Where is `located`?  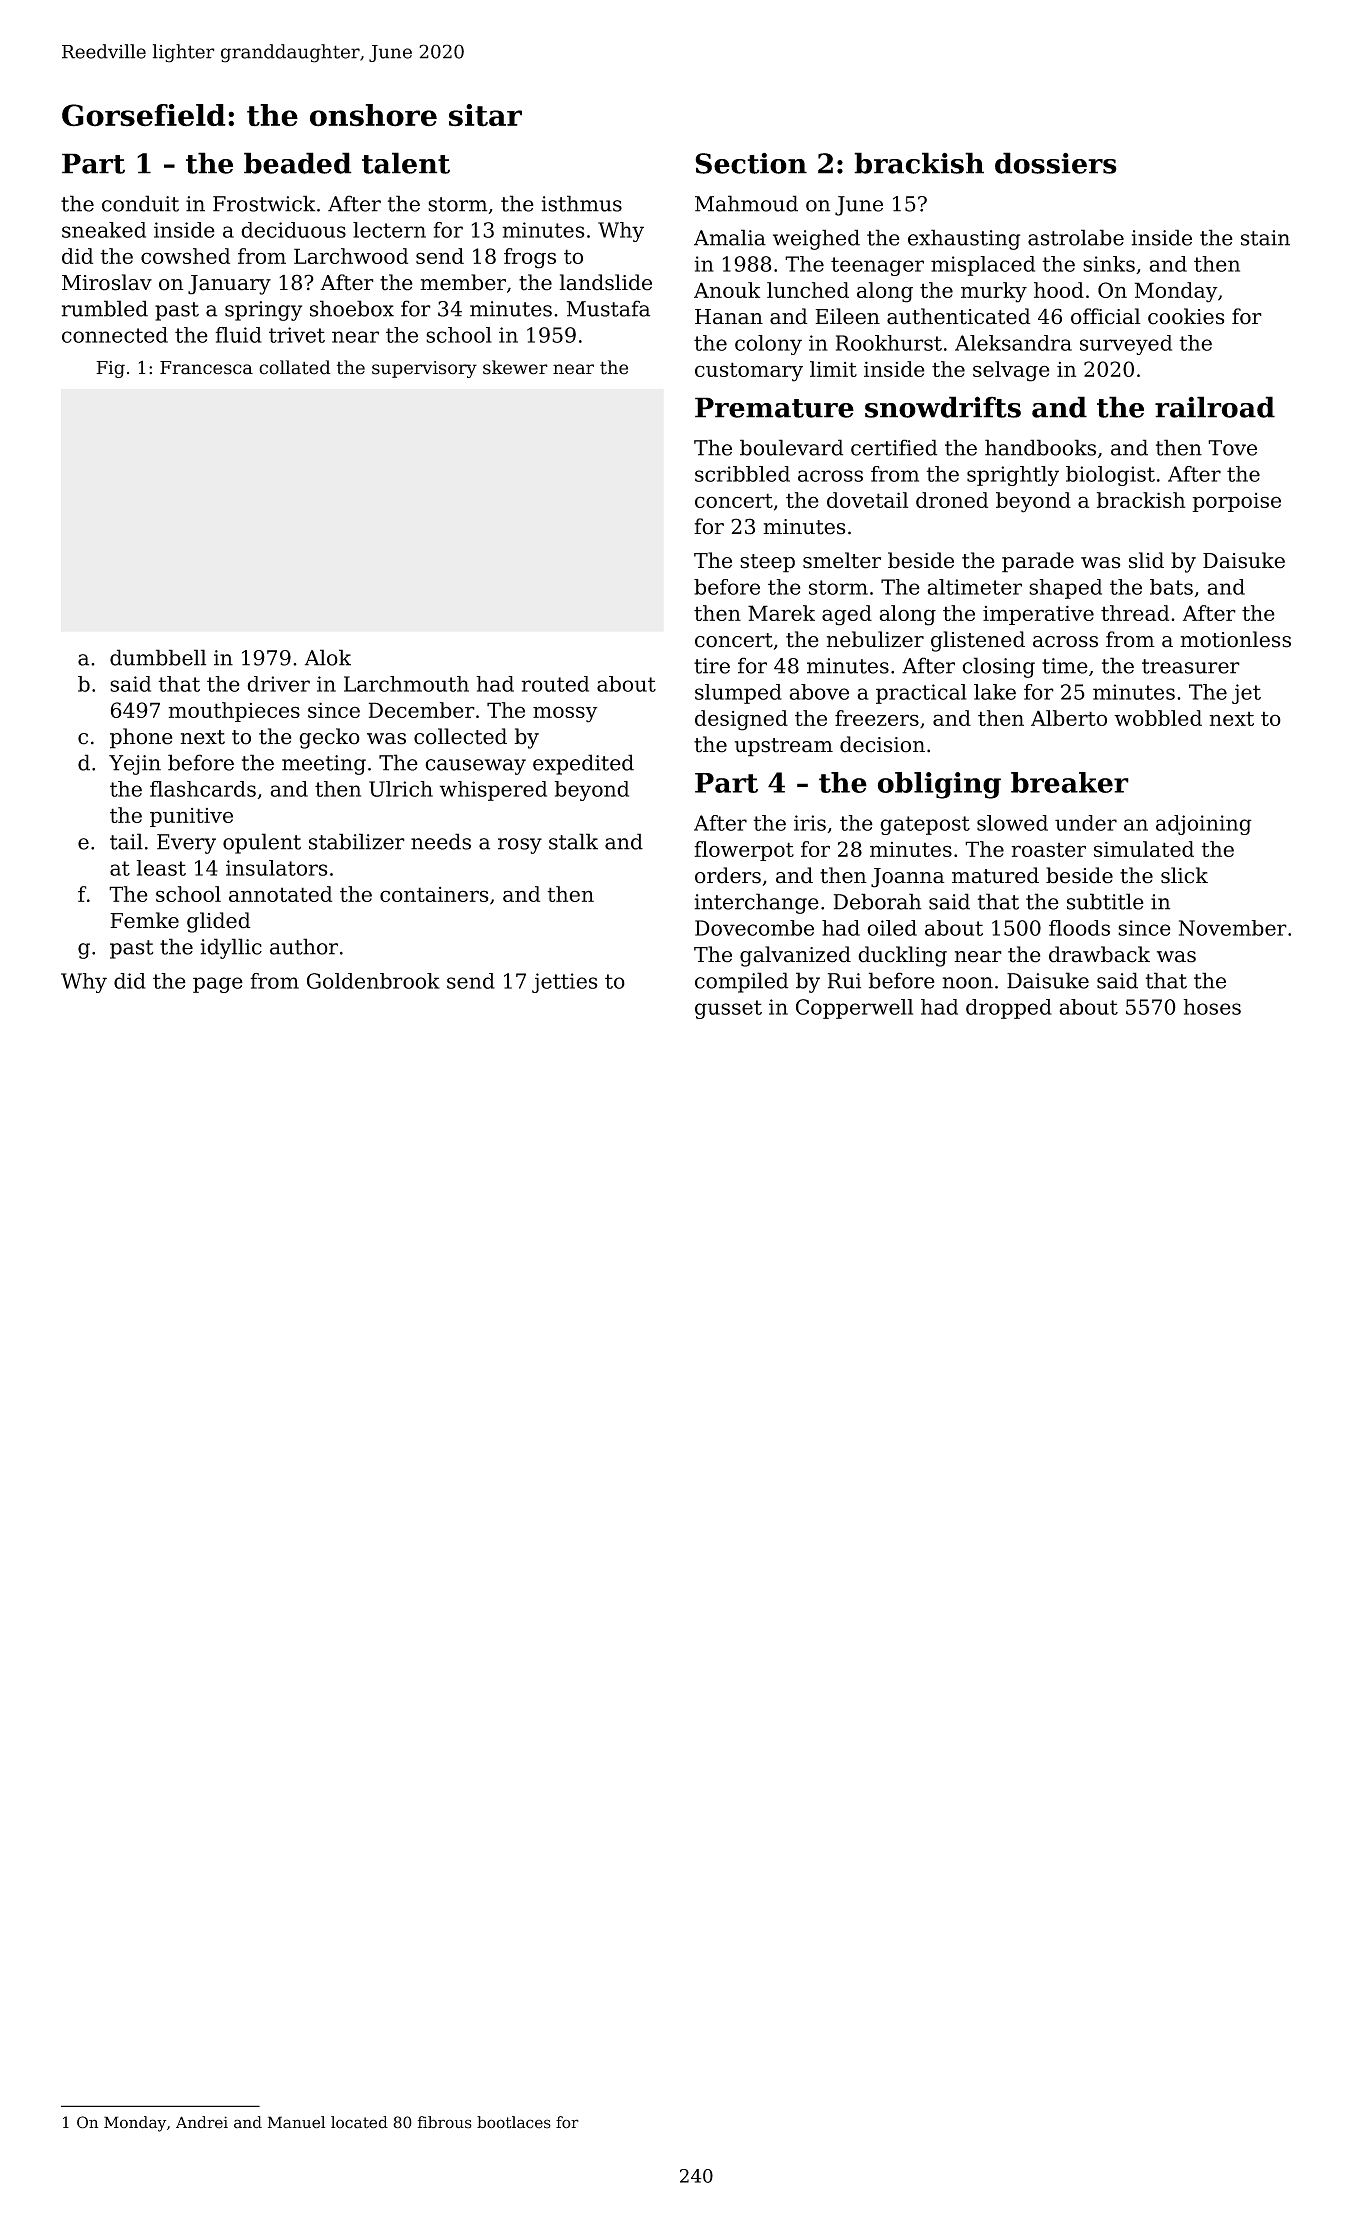 located is located at coordinates (359, 2122).
